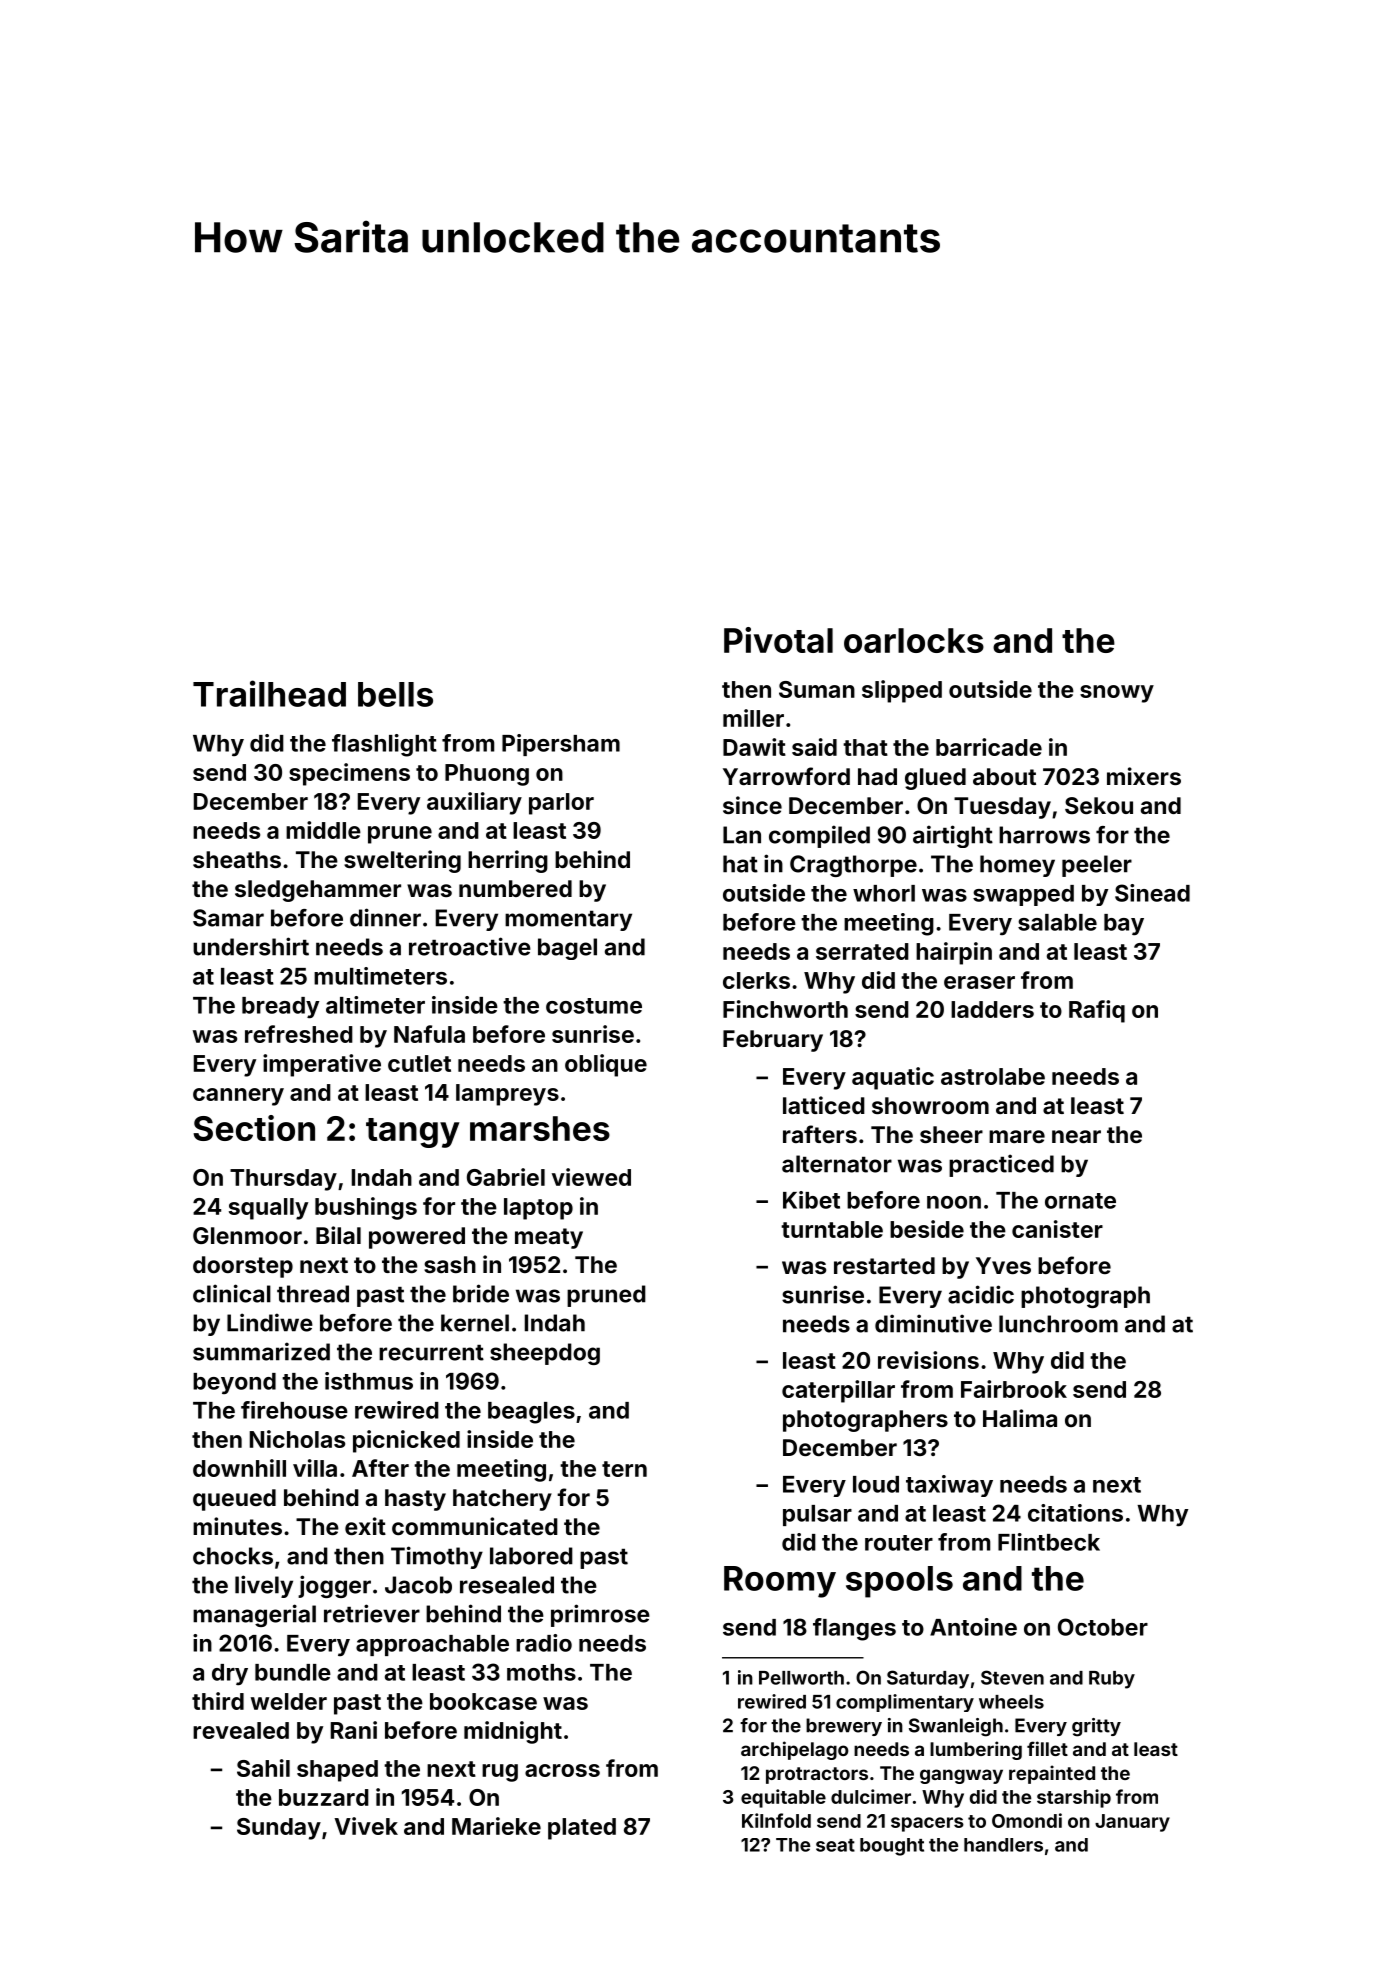 The height and width of the page is (1969, 1386). What do you see at coordinates (429, 1034) in the page?
I see `Nafula` at bounding box center [429, 1034].
